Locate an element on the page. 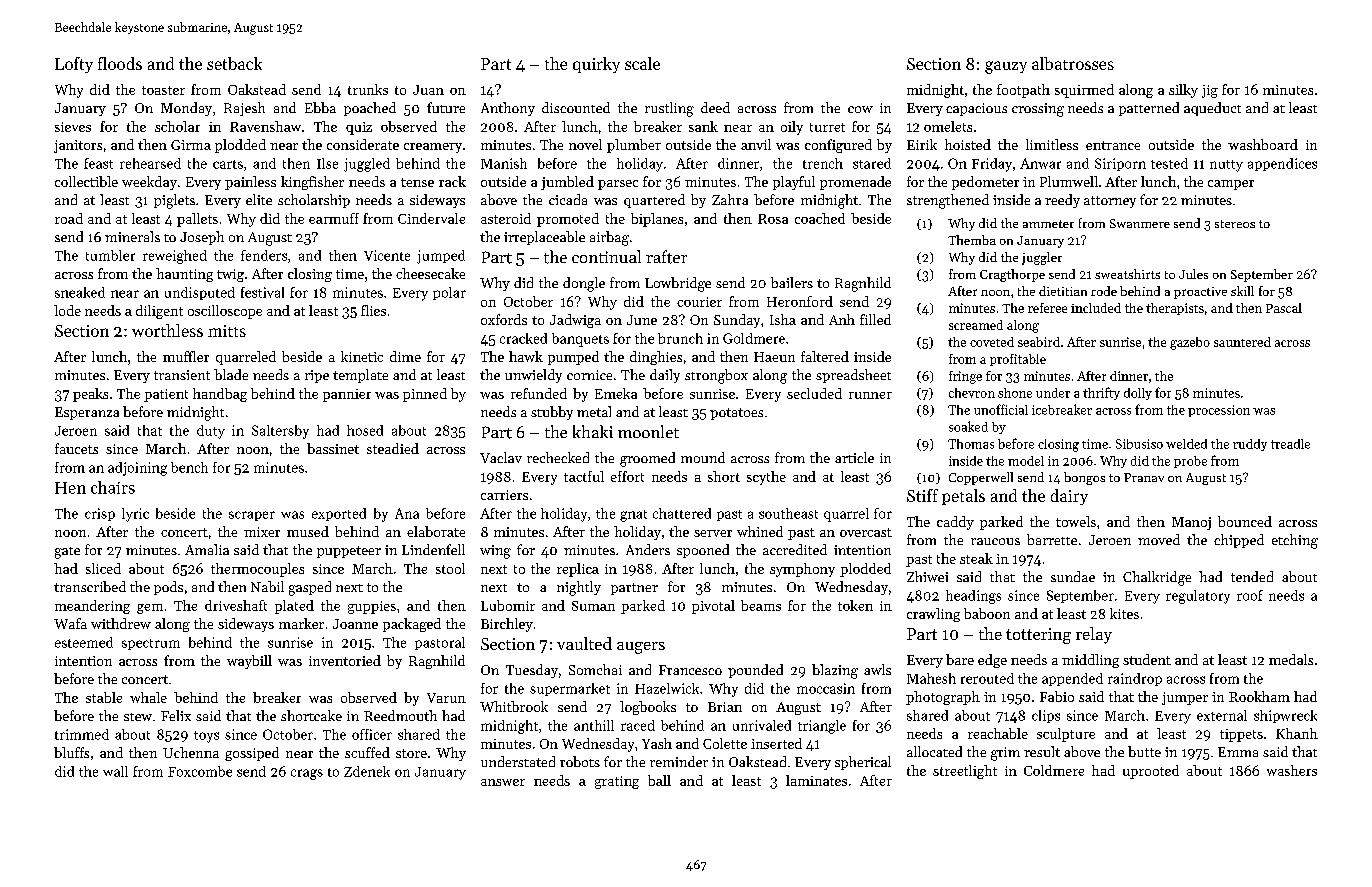 The height and width of the page is (887, 1372). wing is located at coordinates (495, 552).
